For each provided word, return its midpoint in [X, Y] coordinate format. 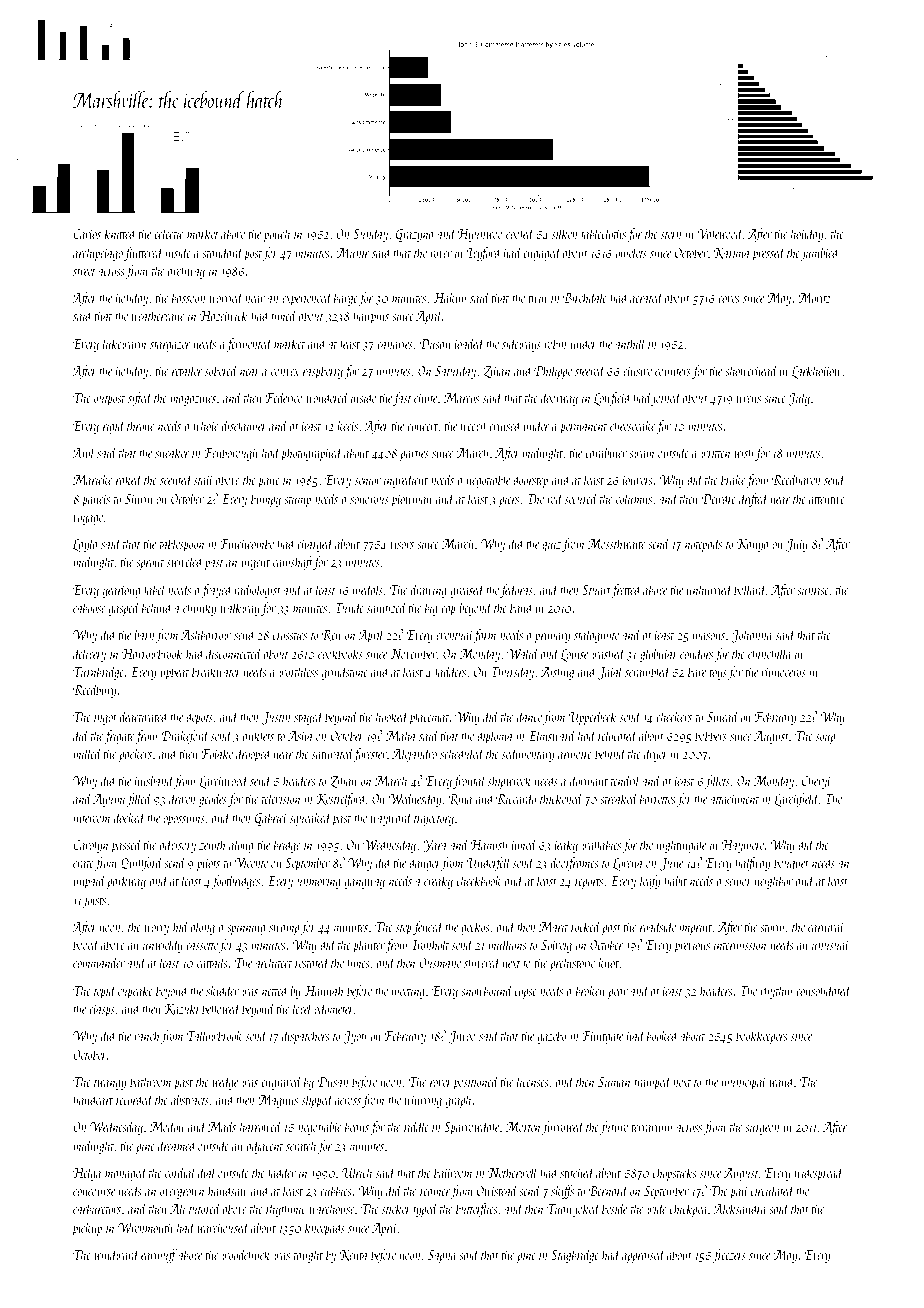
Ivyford [484, 254]
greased [467, 591]
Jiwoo [462, 1037]
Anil [84, 452]
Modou [167, 1126]
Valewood [720, 233]
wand [782, 1081]
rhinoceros [784, 671]
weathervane [158, 315]
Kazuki [181, 1009]
